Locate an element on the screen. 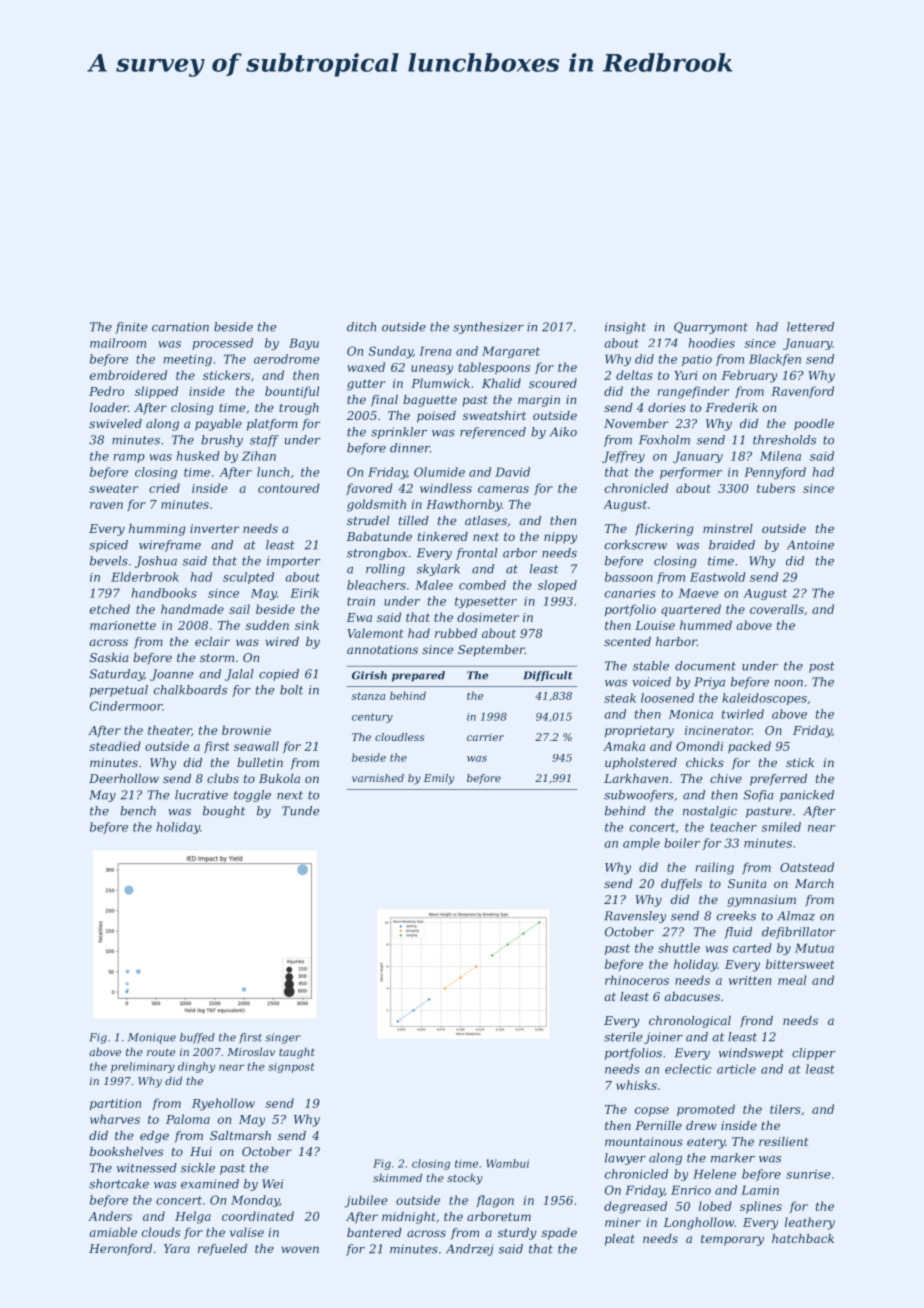 Image resolution: width=924 pixels, height=1308 pixels. bookshelves is located at coordinates (126, 1151).
